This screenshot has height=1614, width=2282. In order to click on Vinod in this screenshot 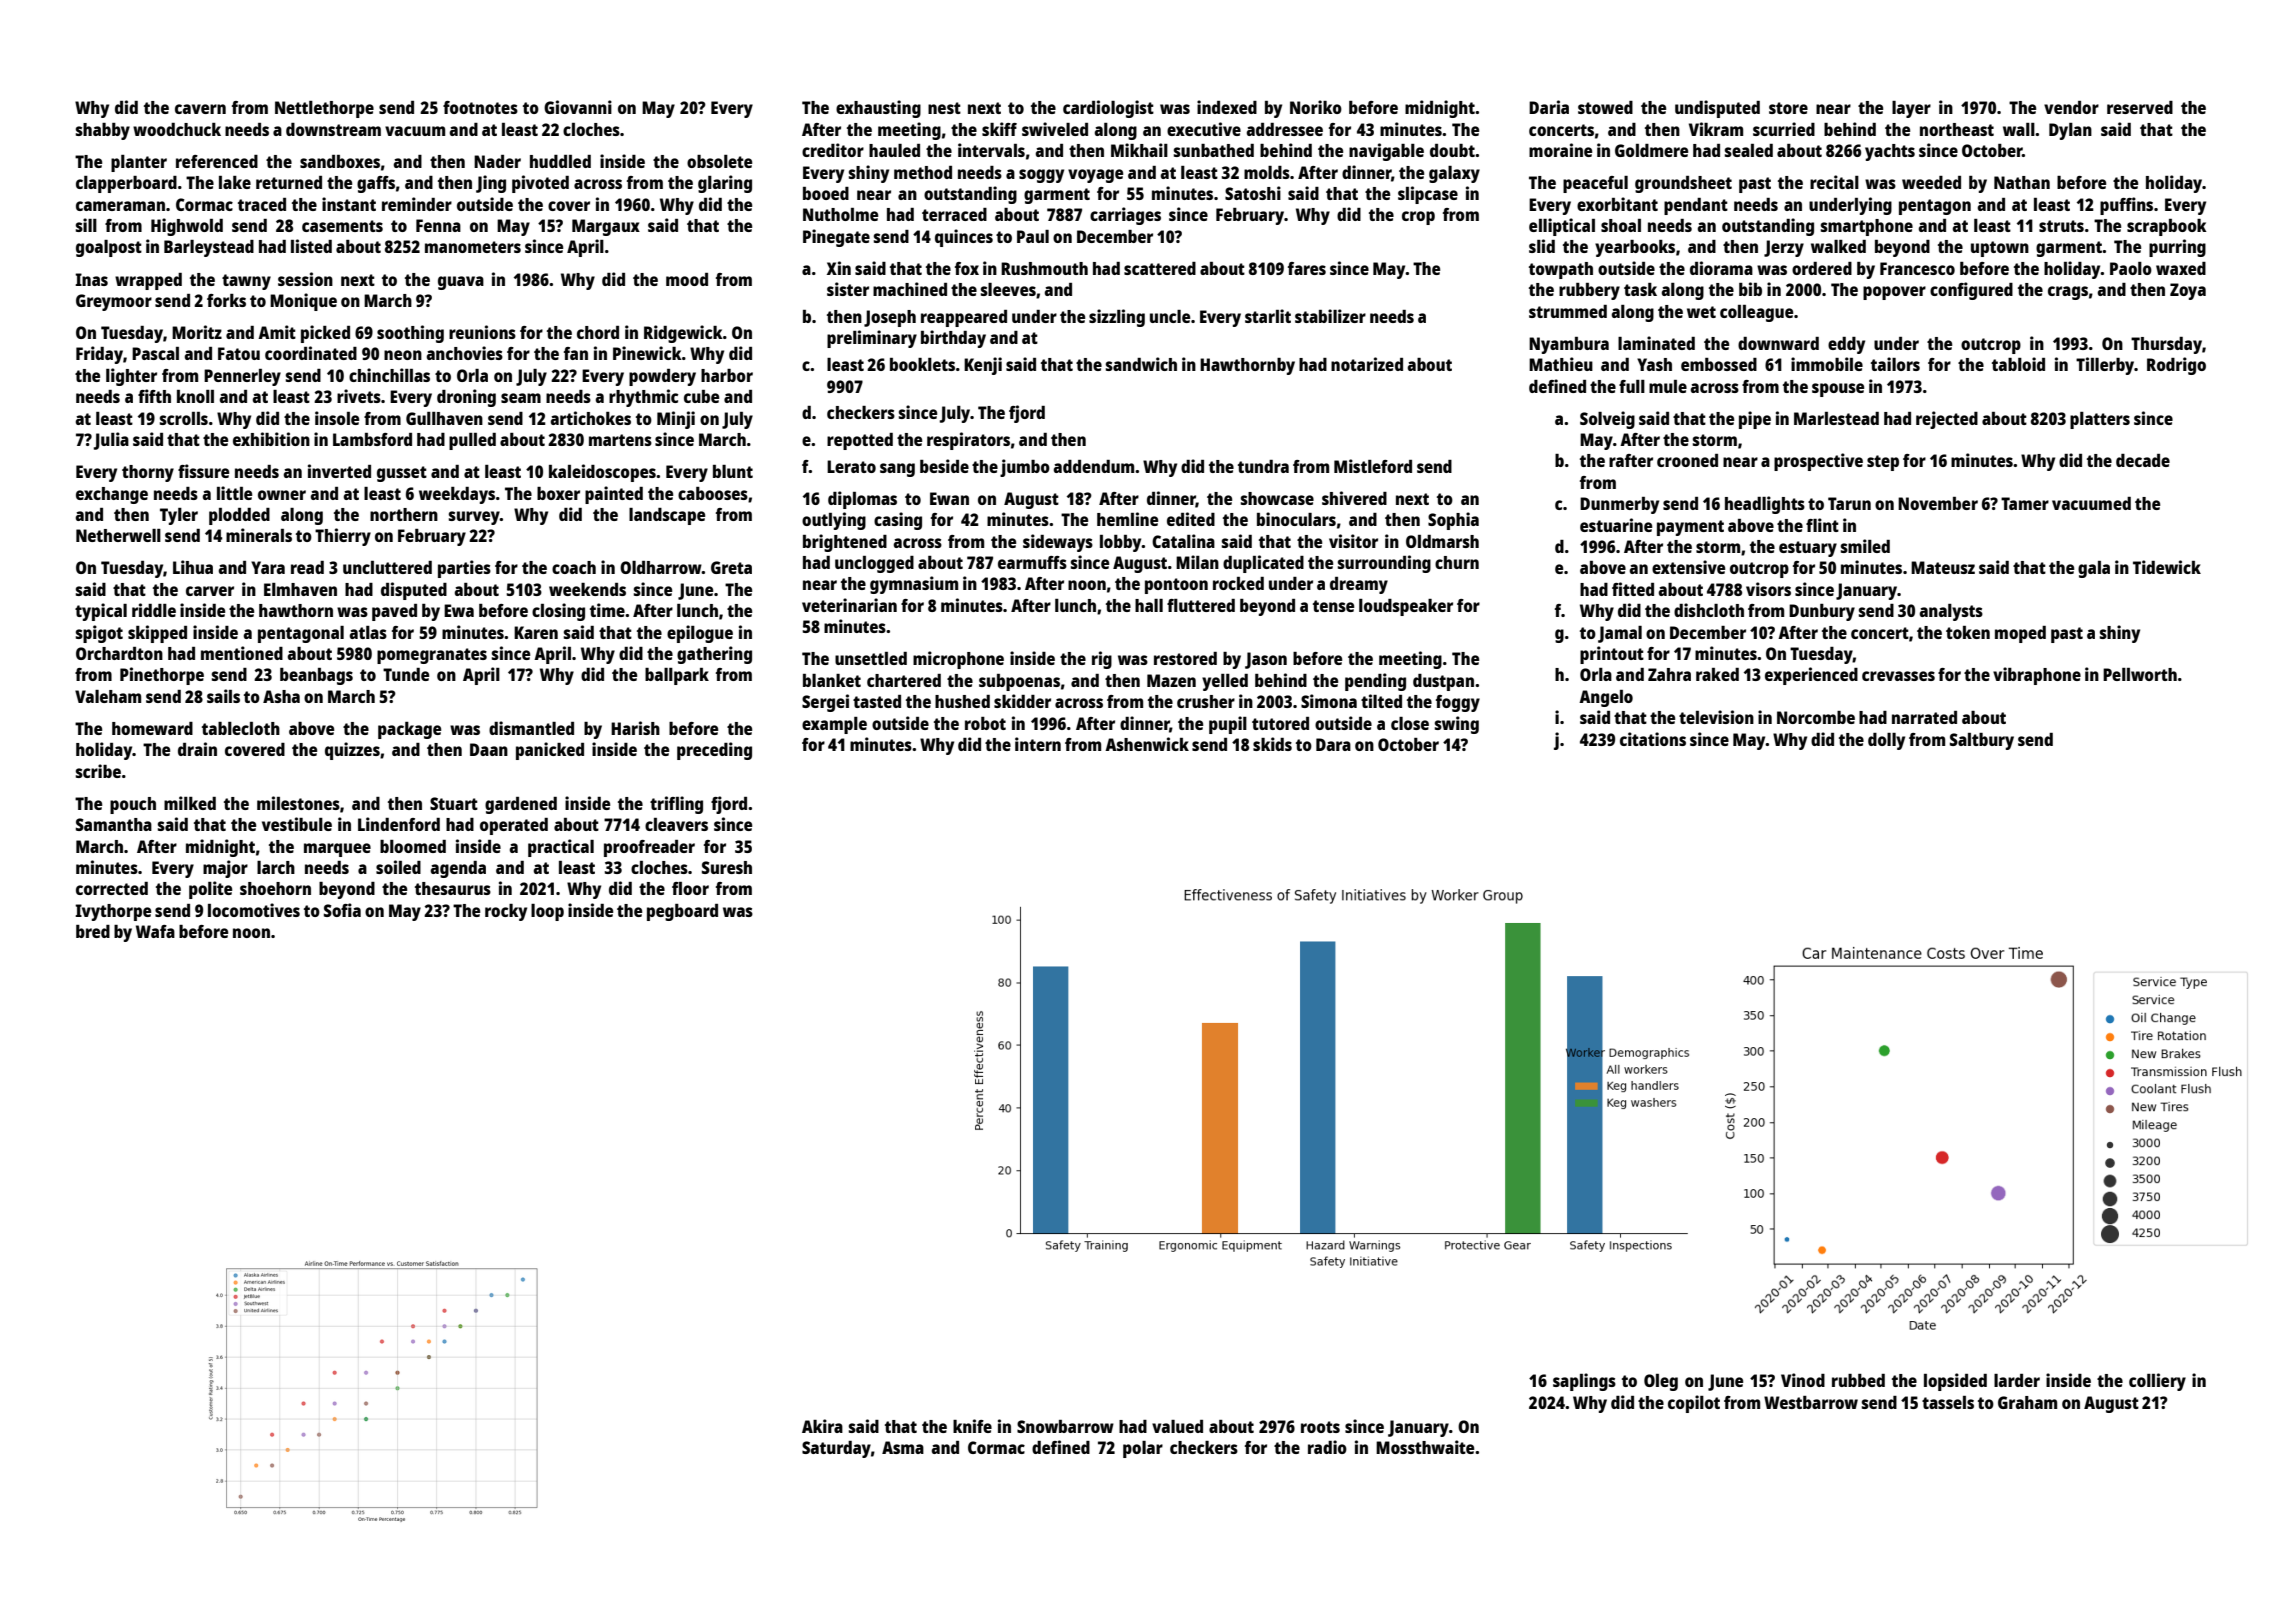, I will do `click(1803, 1380)`.
